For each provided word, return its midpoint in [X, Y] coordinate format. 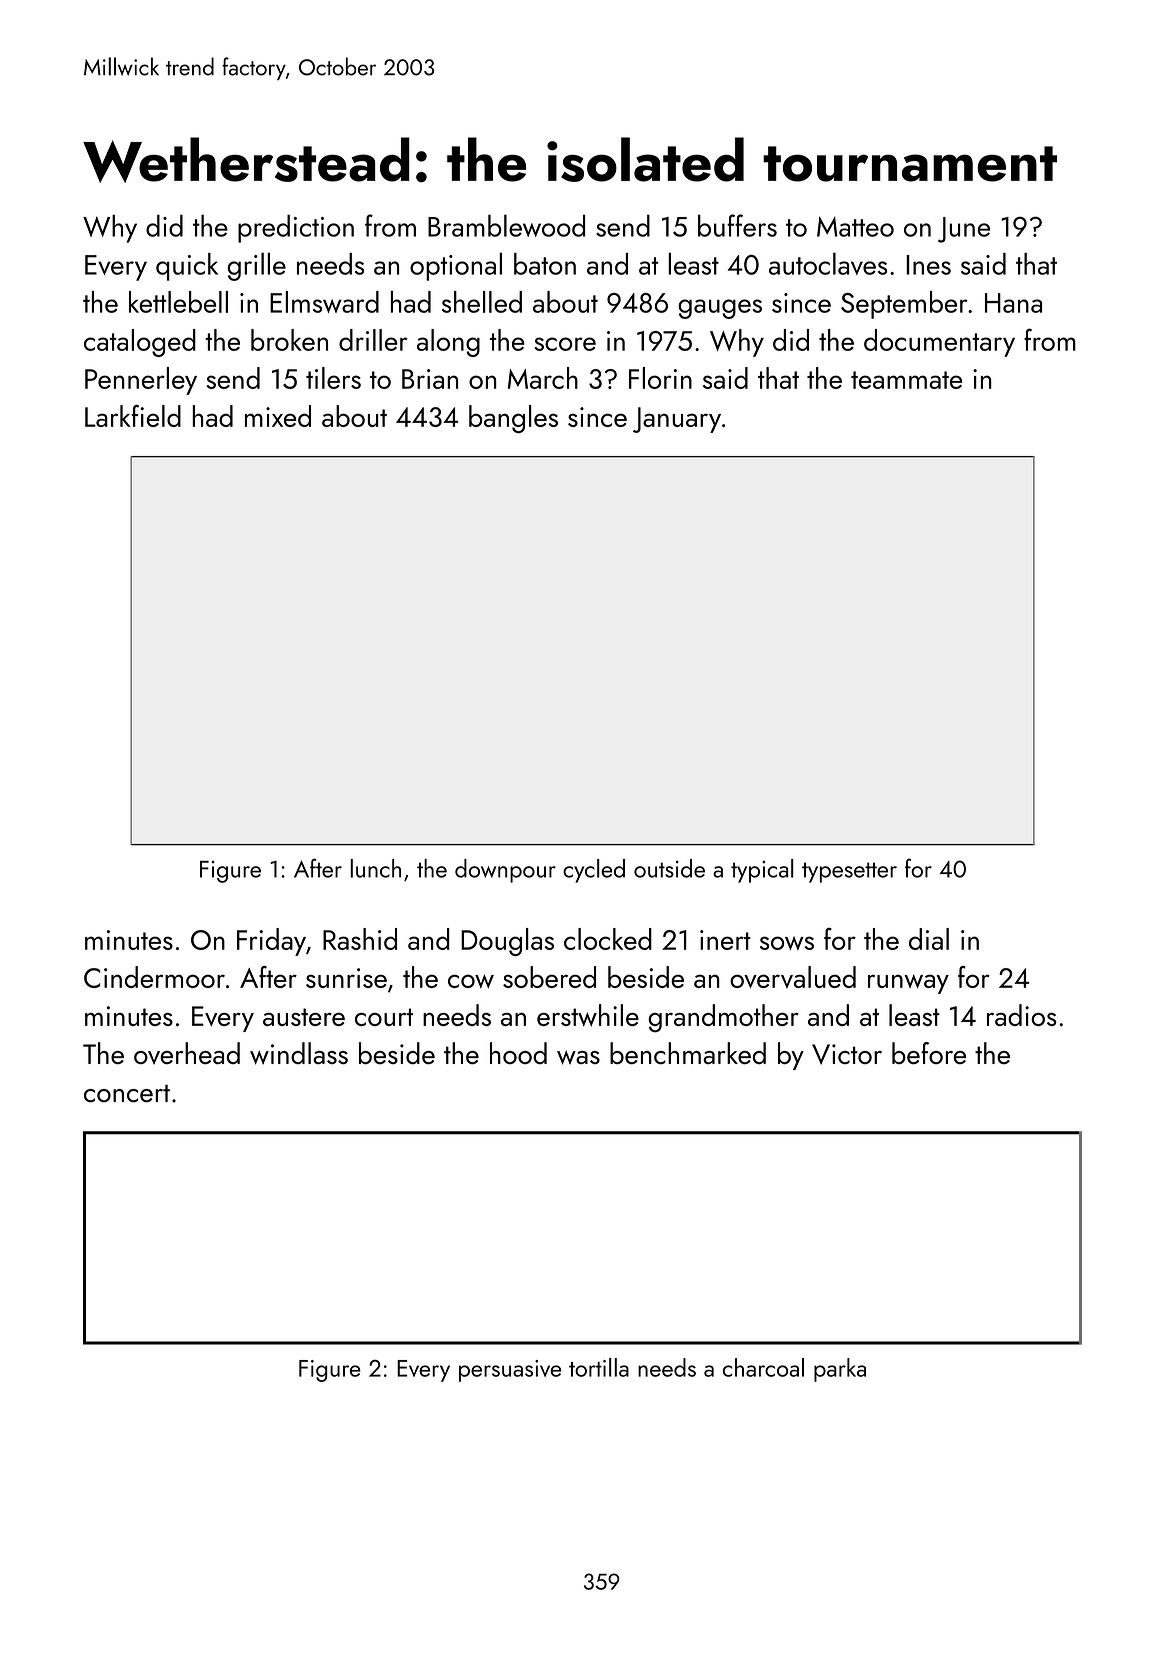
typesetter [849, 872]
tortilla [599, 1367]
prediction [296, 229]
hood [518, 1053]
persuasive [510, 1371]
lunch [375, 868]
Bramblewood [506, 225]
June [964, 230]
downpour [505, 871]
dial [929, 939]
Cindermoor [154, 977]
